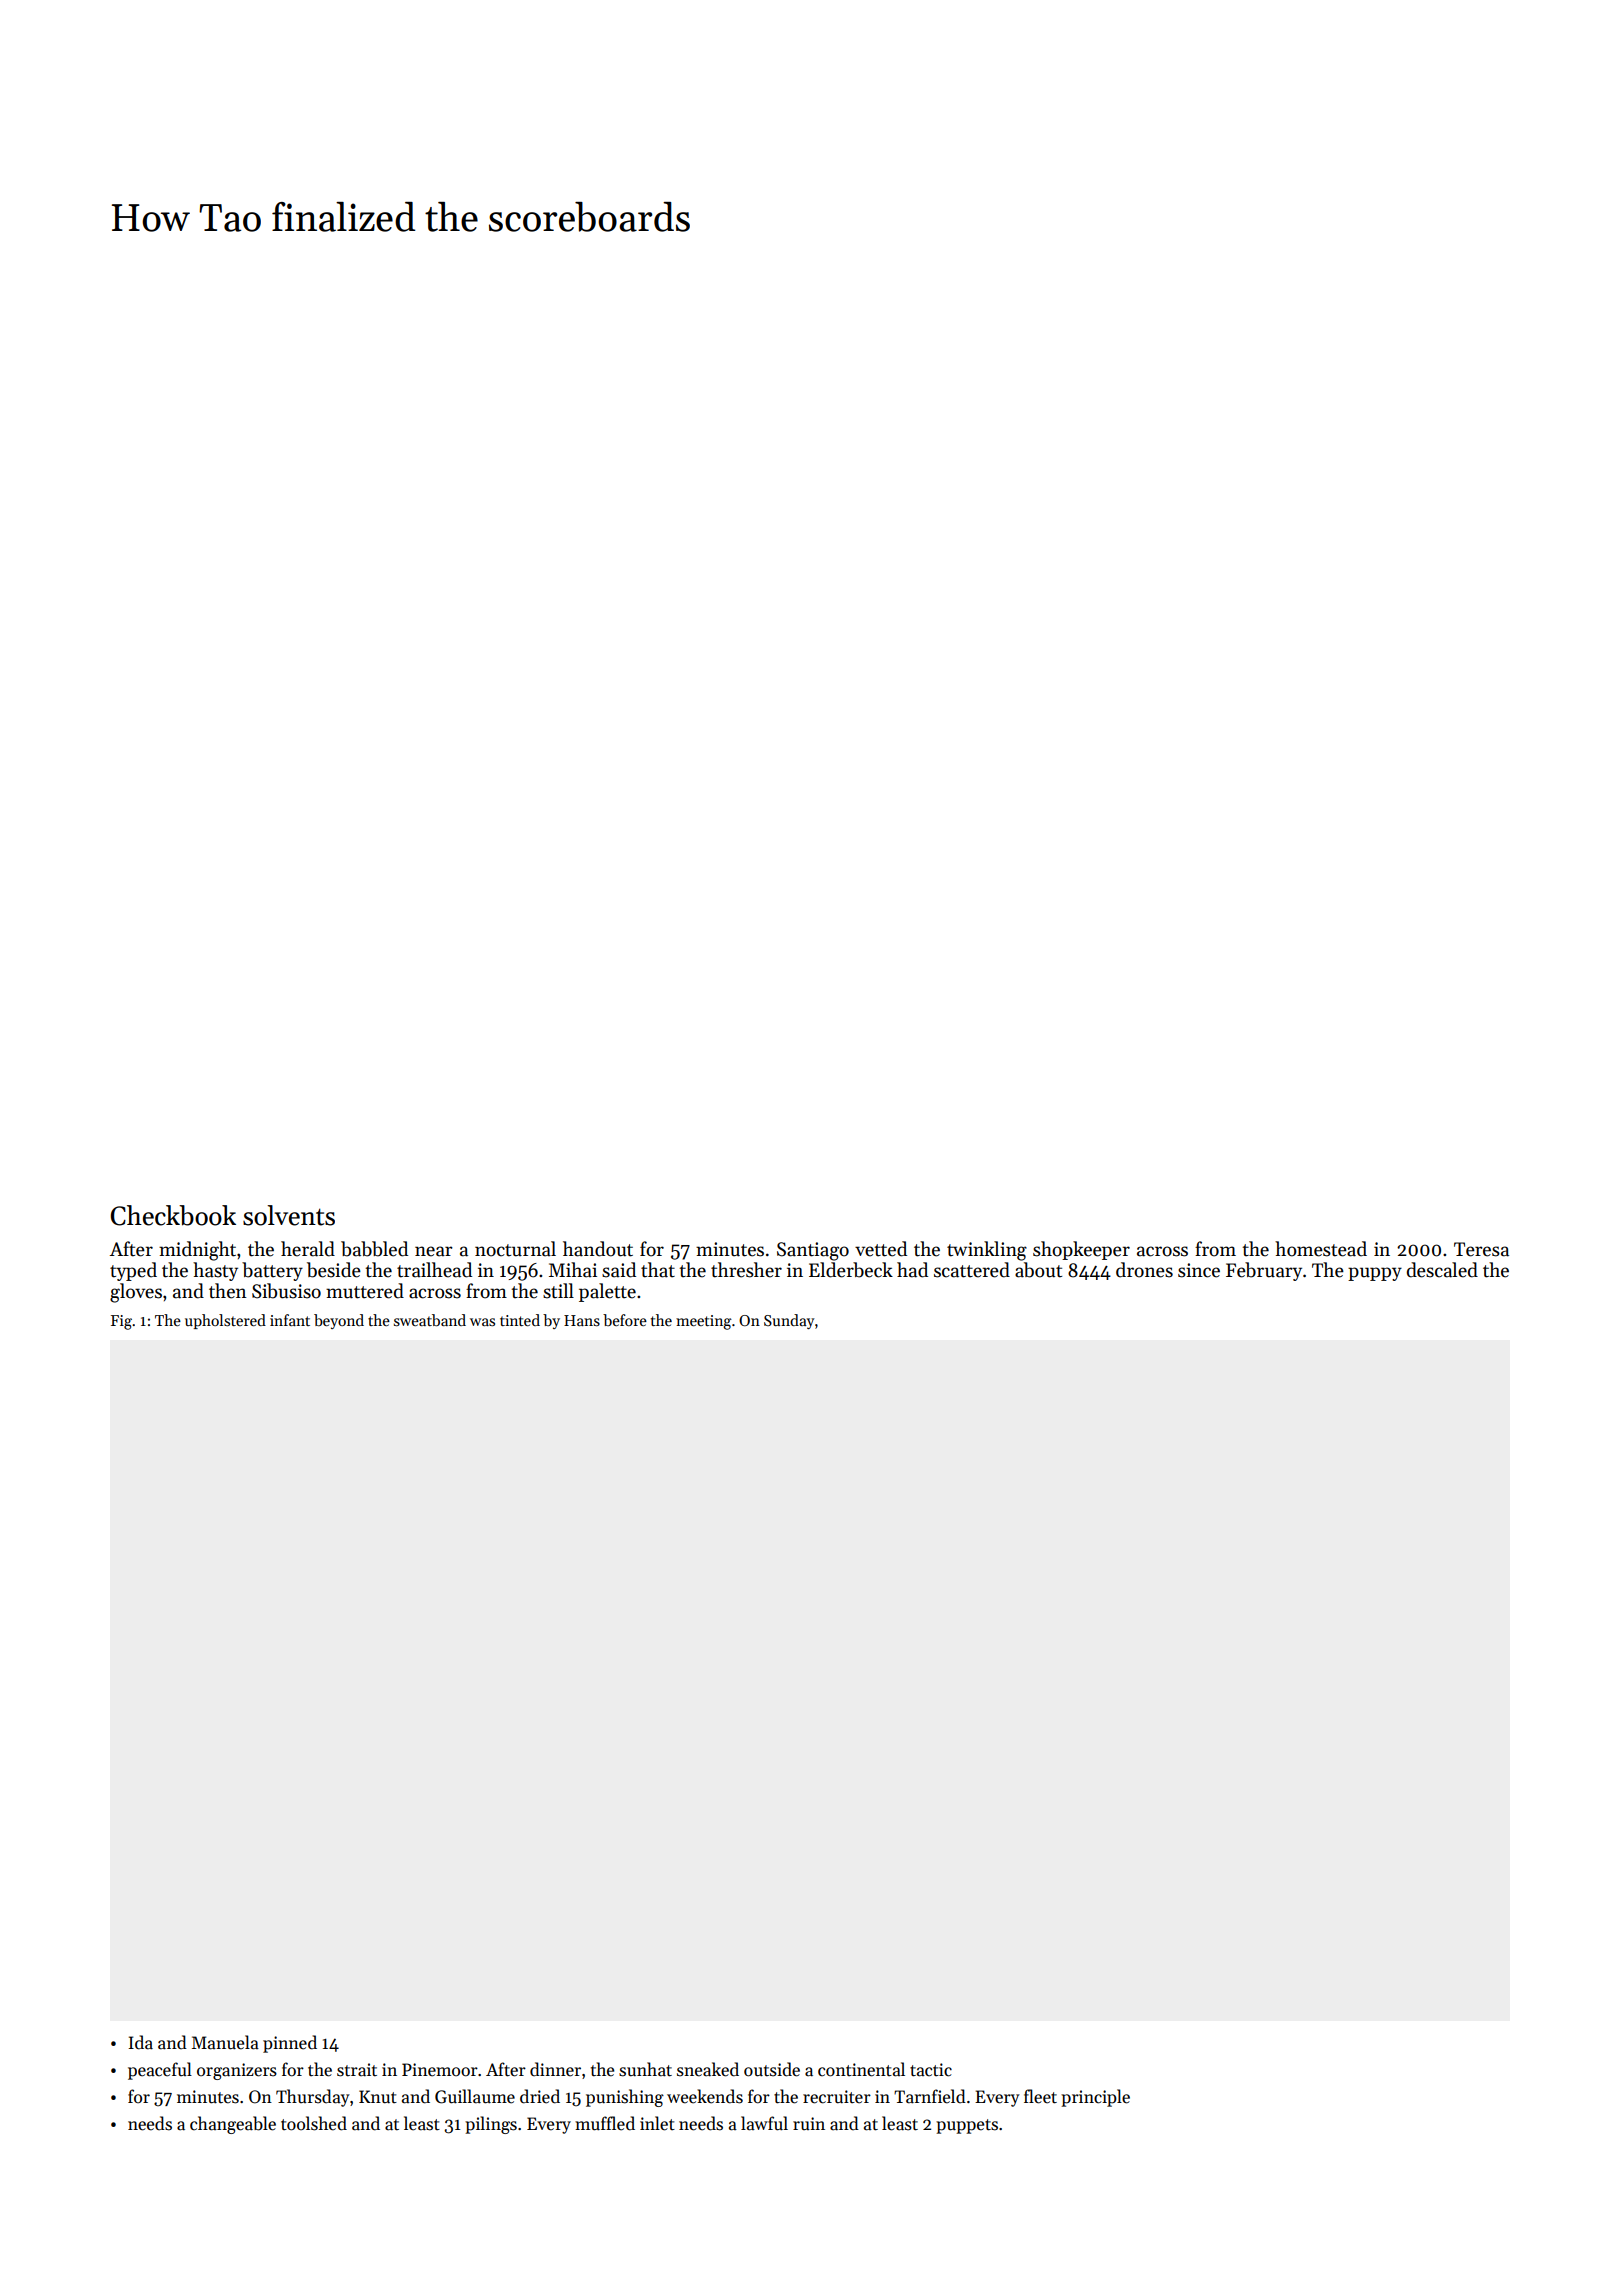  Describe the element at coordinates (482, 1322) in the page. I see `was` at that location.
